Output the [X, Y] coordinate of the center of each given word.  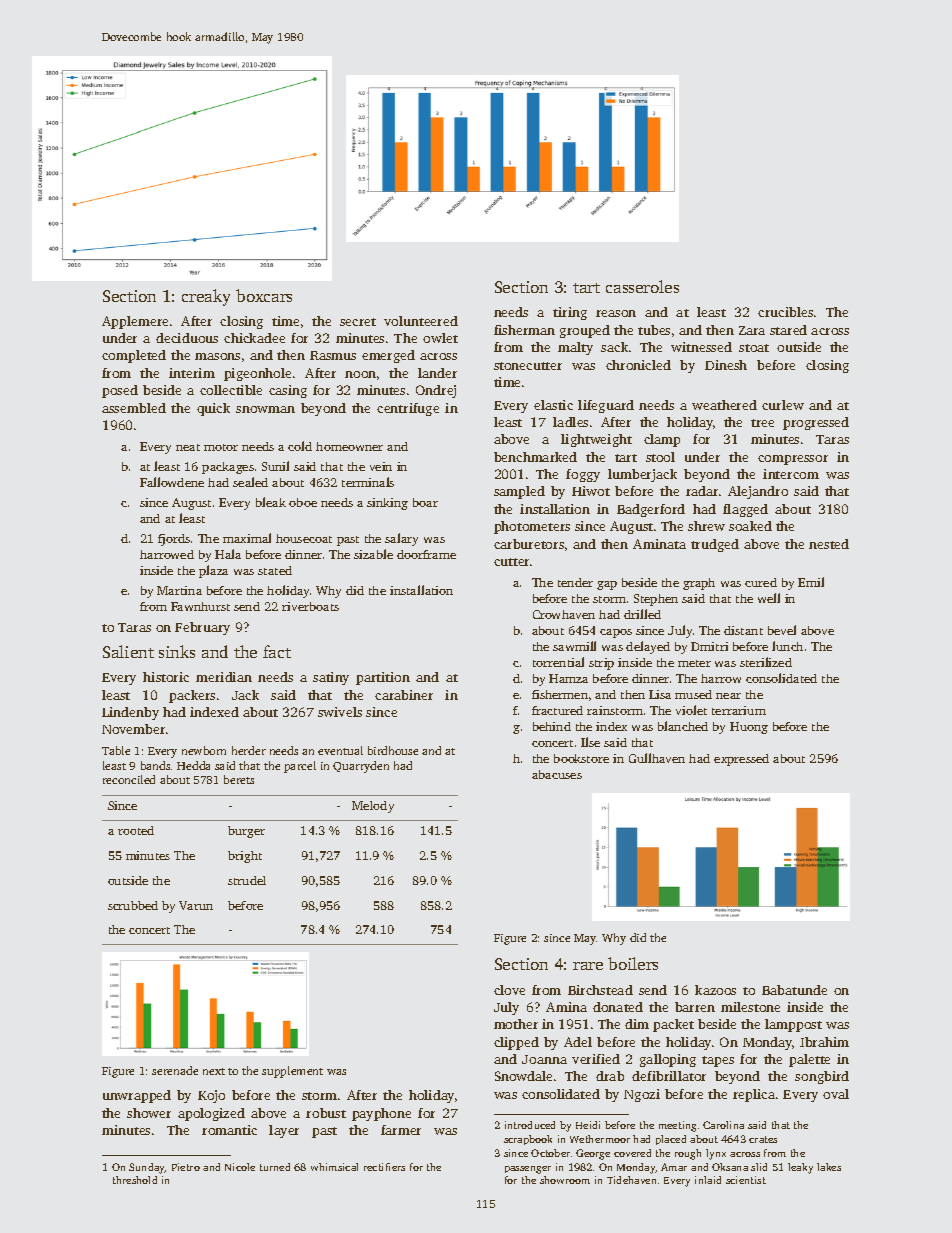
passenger [528, 1170]
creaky [206, 297]
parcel [300, 767]
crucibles [785, 312]
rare [588, 966]
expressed [741, 760]
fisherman [524, 330]
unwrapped [137, 1096]
